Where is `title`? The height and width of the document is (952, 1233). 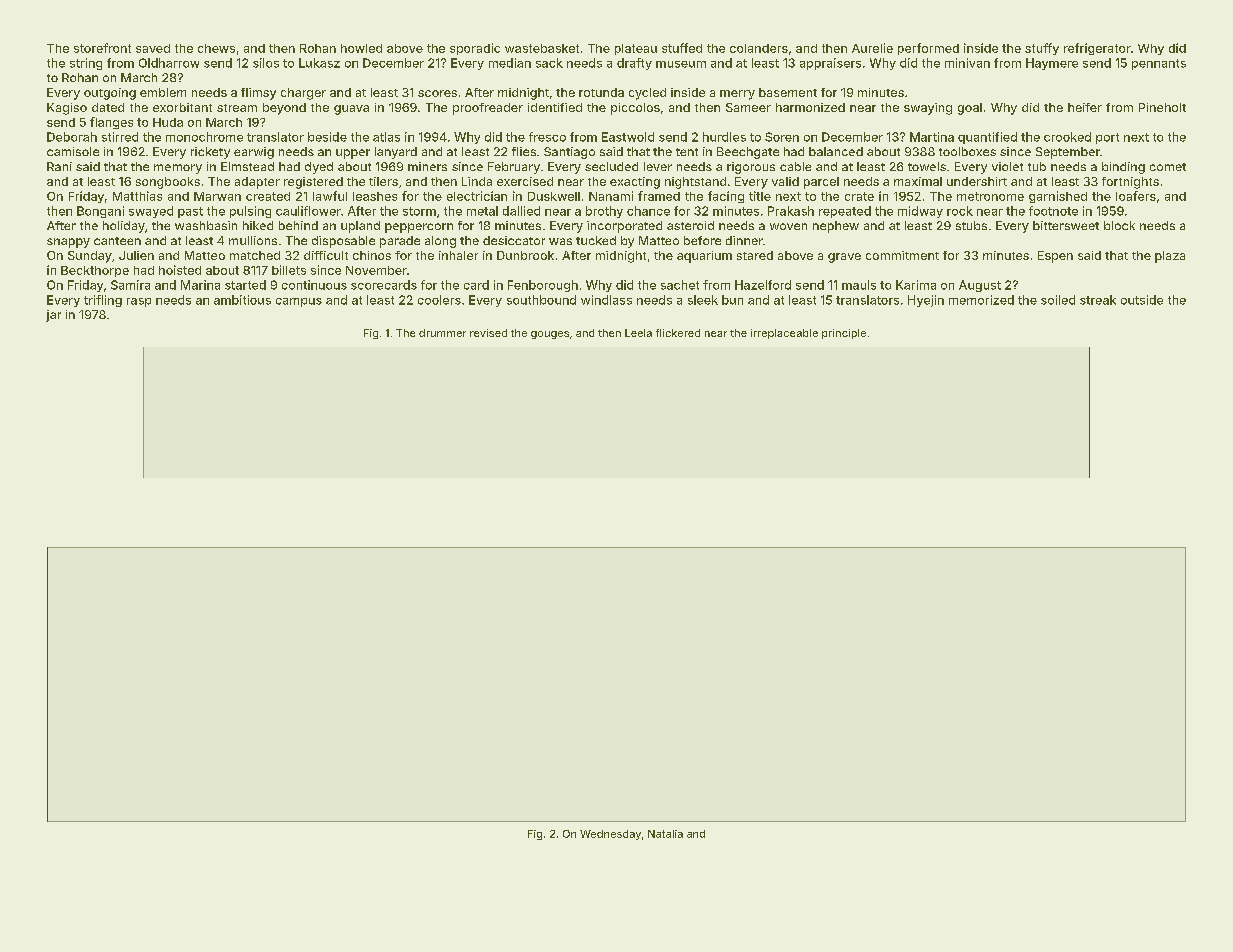
title is located at coordinates (760, 196).
